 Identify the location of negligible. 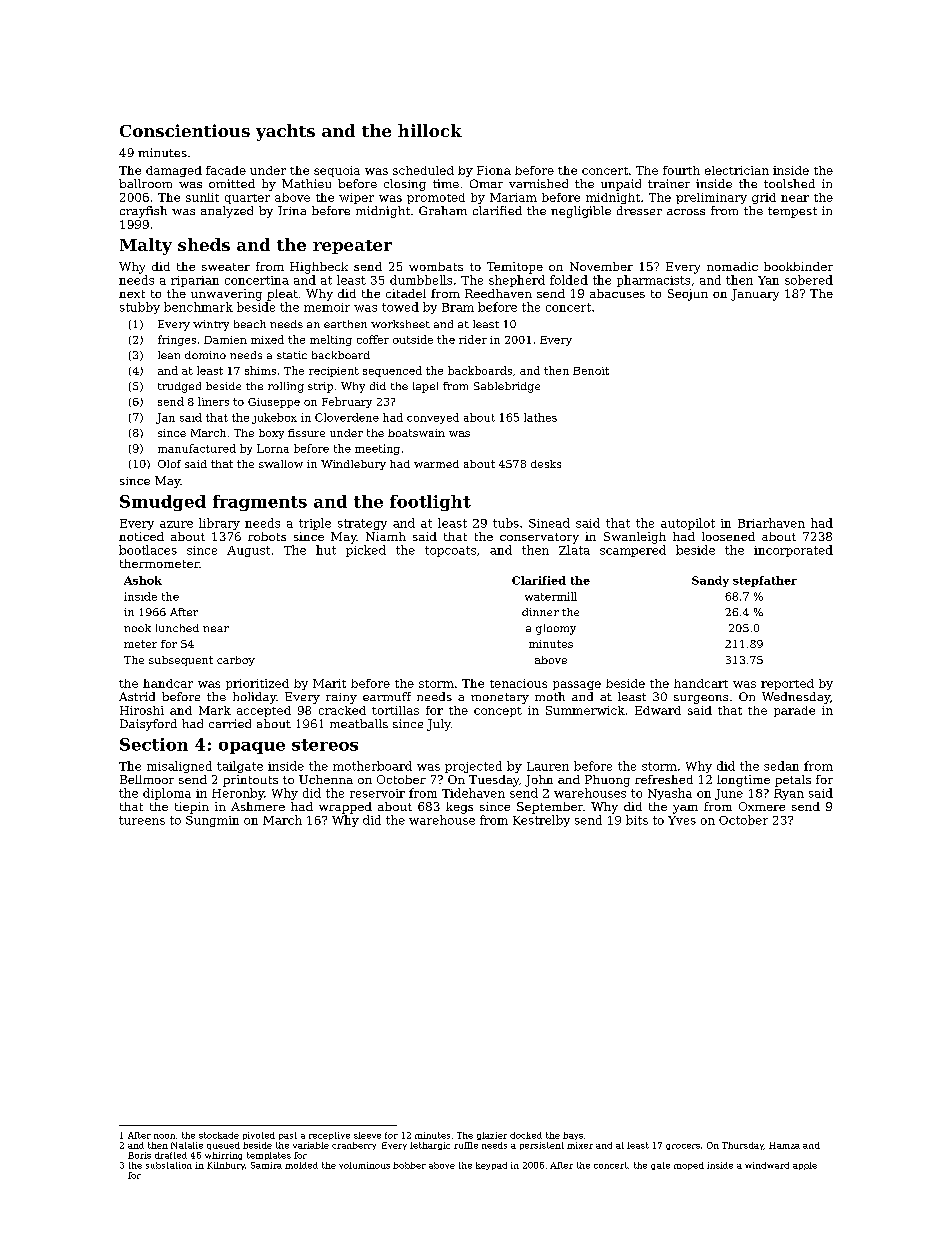
(581, 212).
